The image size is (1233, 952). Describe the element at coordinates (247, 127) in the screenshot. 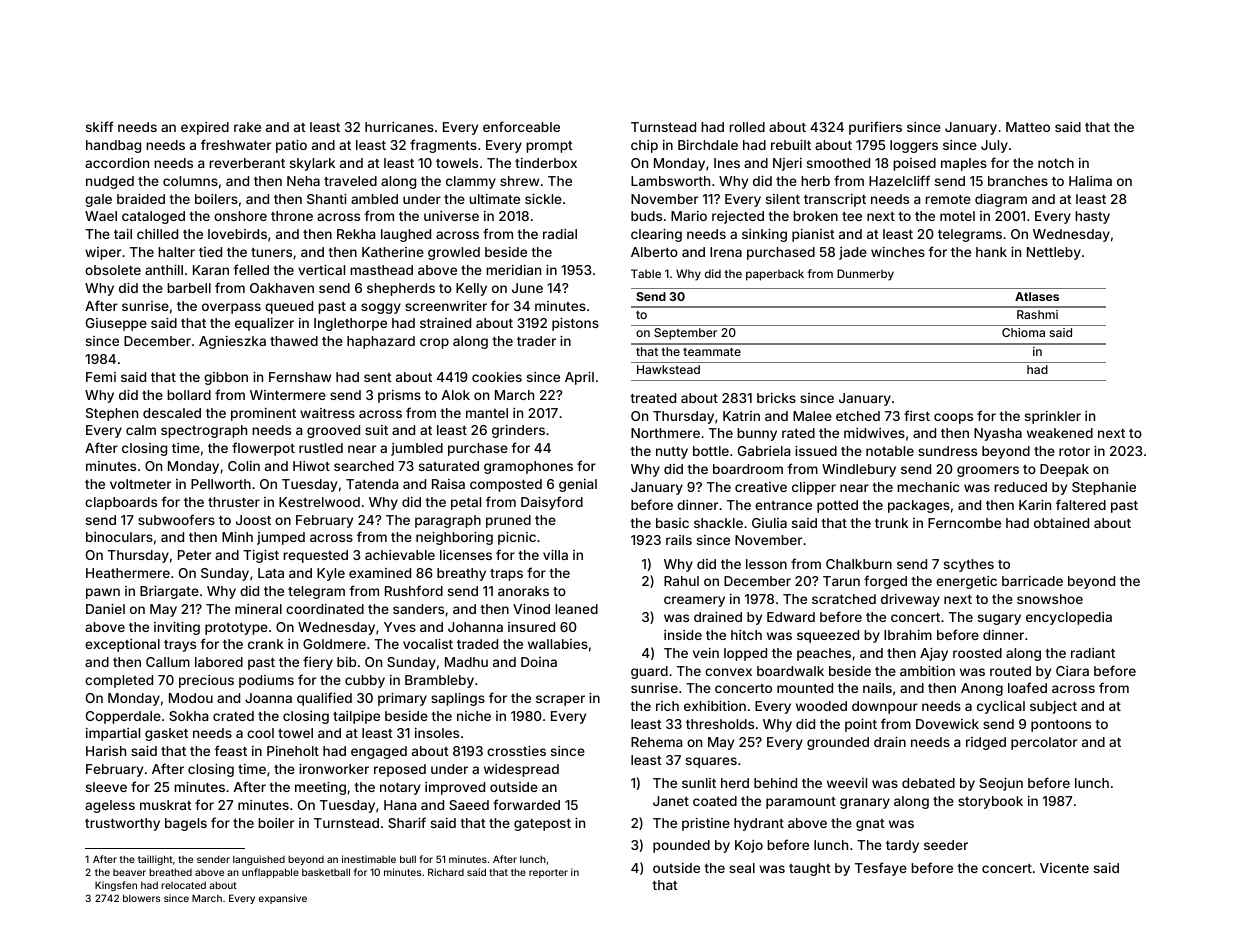

I see `rake` at that location.
